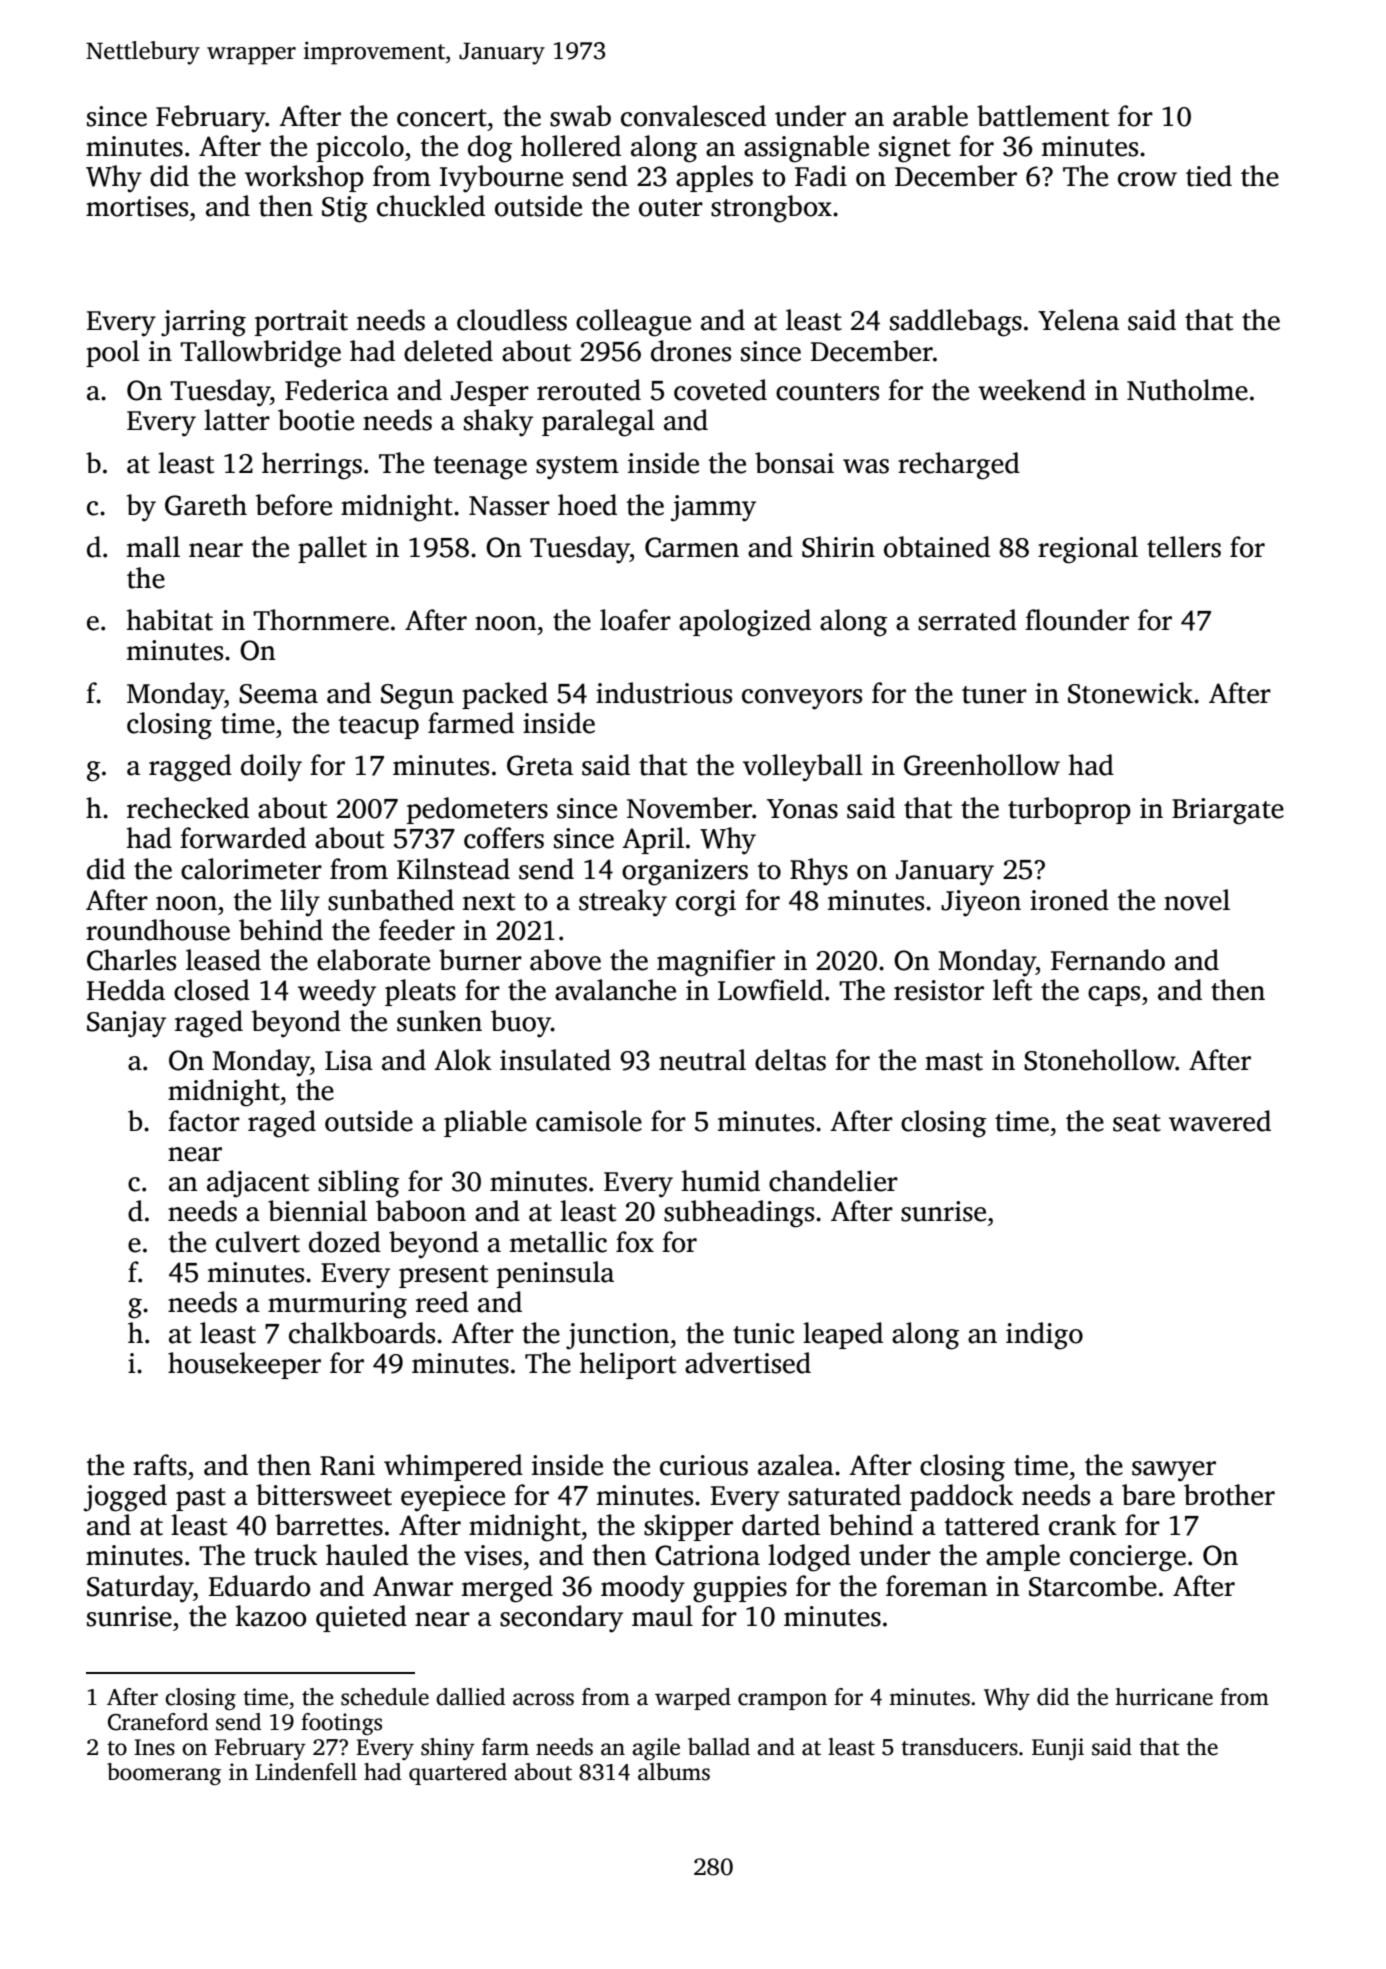 Image resolution: width=1386 pixels, height=1969 pixels. What do you see at coordinates (1187, 390) in the screenshot?
I see `Nutholme` at bounding box center [1187, 390].
